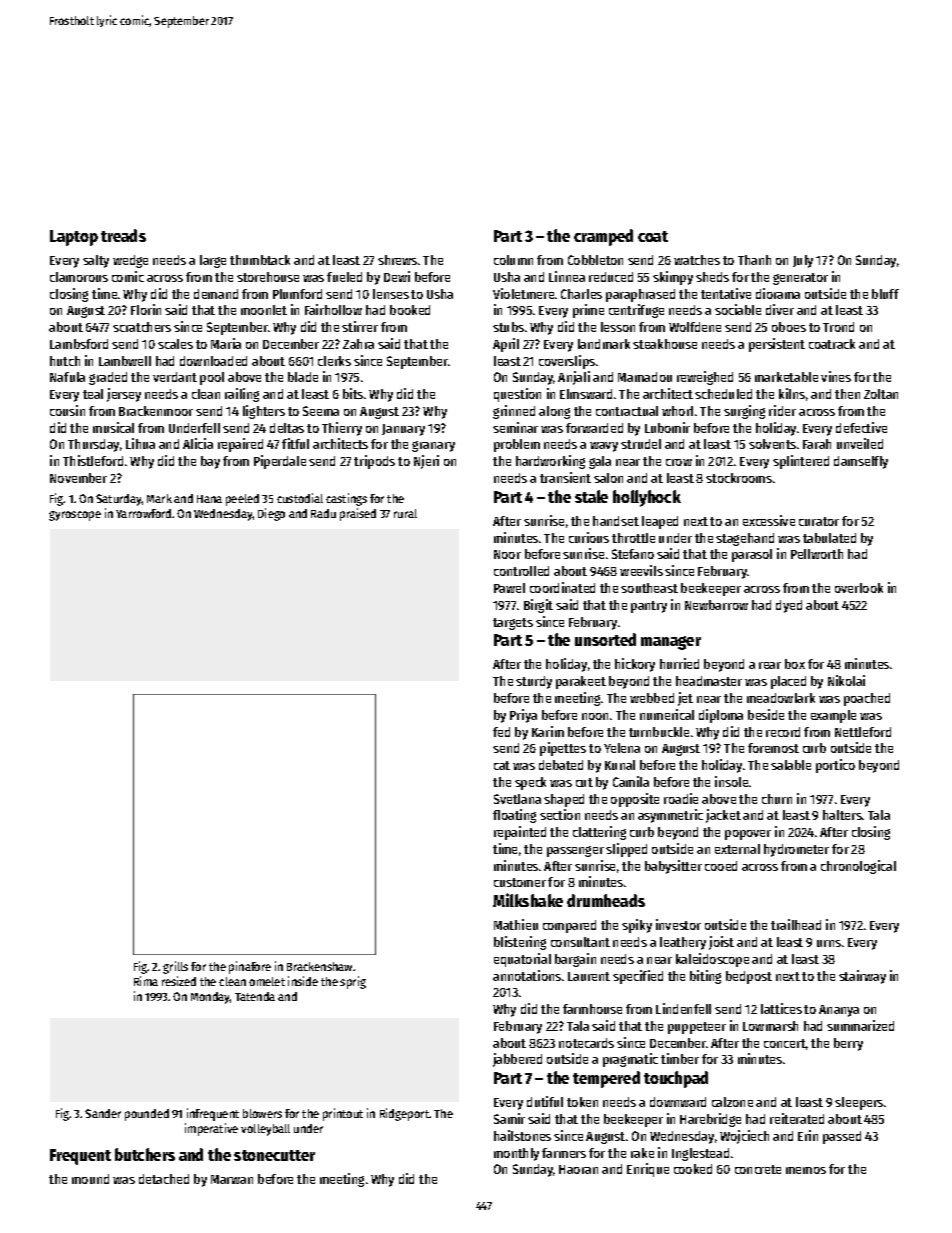 The height and width of the page is (1233, 952). I want to click on bedpost, so click(749, 977).
